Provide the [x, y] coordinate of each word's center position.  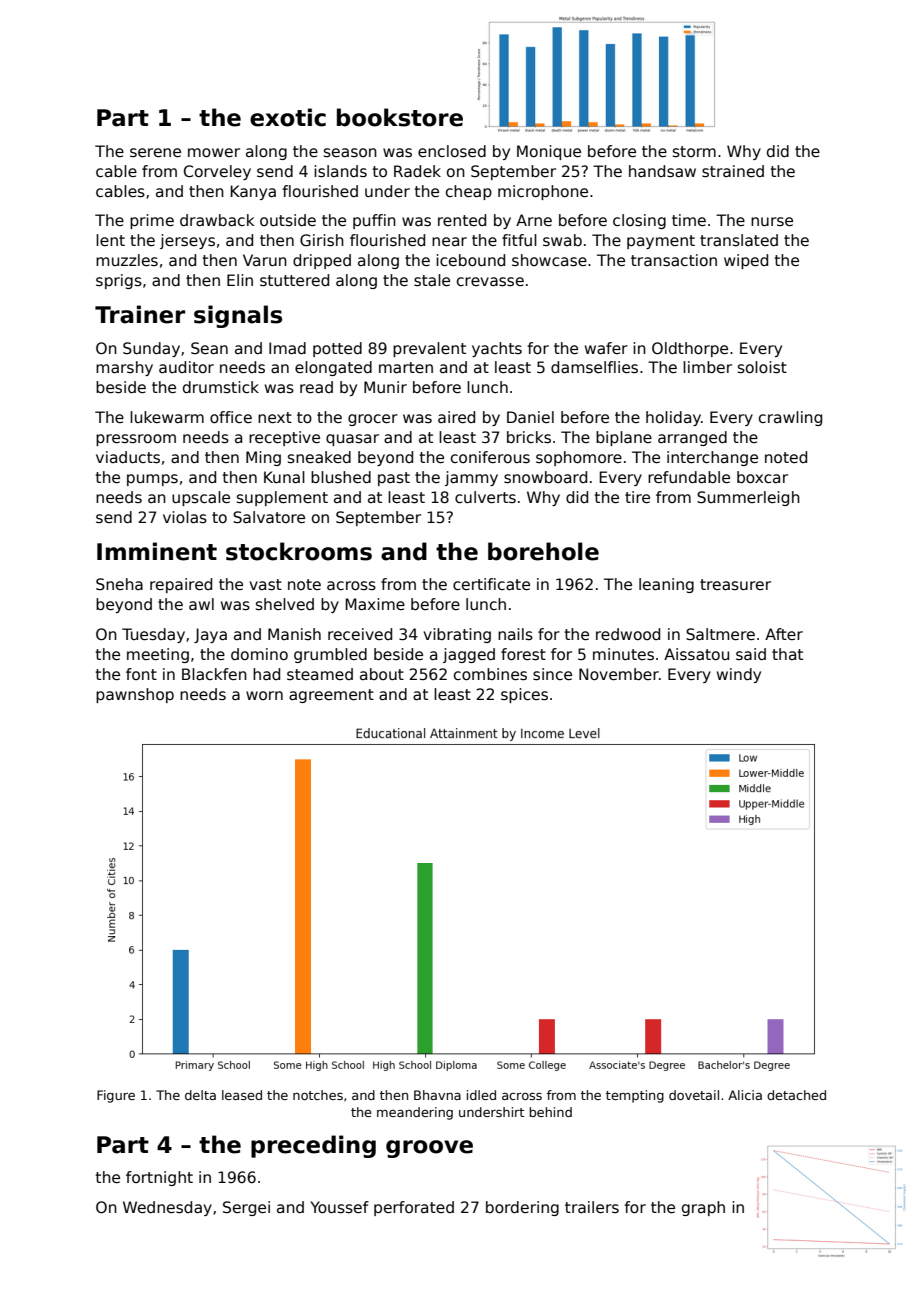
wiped [746, 261]
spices [524, 695]
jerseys [187, 241]
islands [340, 171]
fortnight [159, 1178]
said [751, 654]
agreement [331, 696]
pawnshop [135, 695]
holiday [673, 418]
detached [796, 1095]
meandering [415, 1113]
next [275, 417]
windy [739, 675]
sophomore [579, 458]
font [141, 674]
